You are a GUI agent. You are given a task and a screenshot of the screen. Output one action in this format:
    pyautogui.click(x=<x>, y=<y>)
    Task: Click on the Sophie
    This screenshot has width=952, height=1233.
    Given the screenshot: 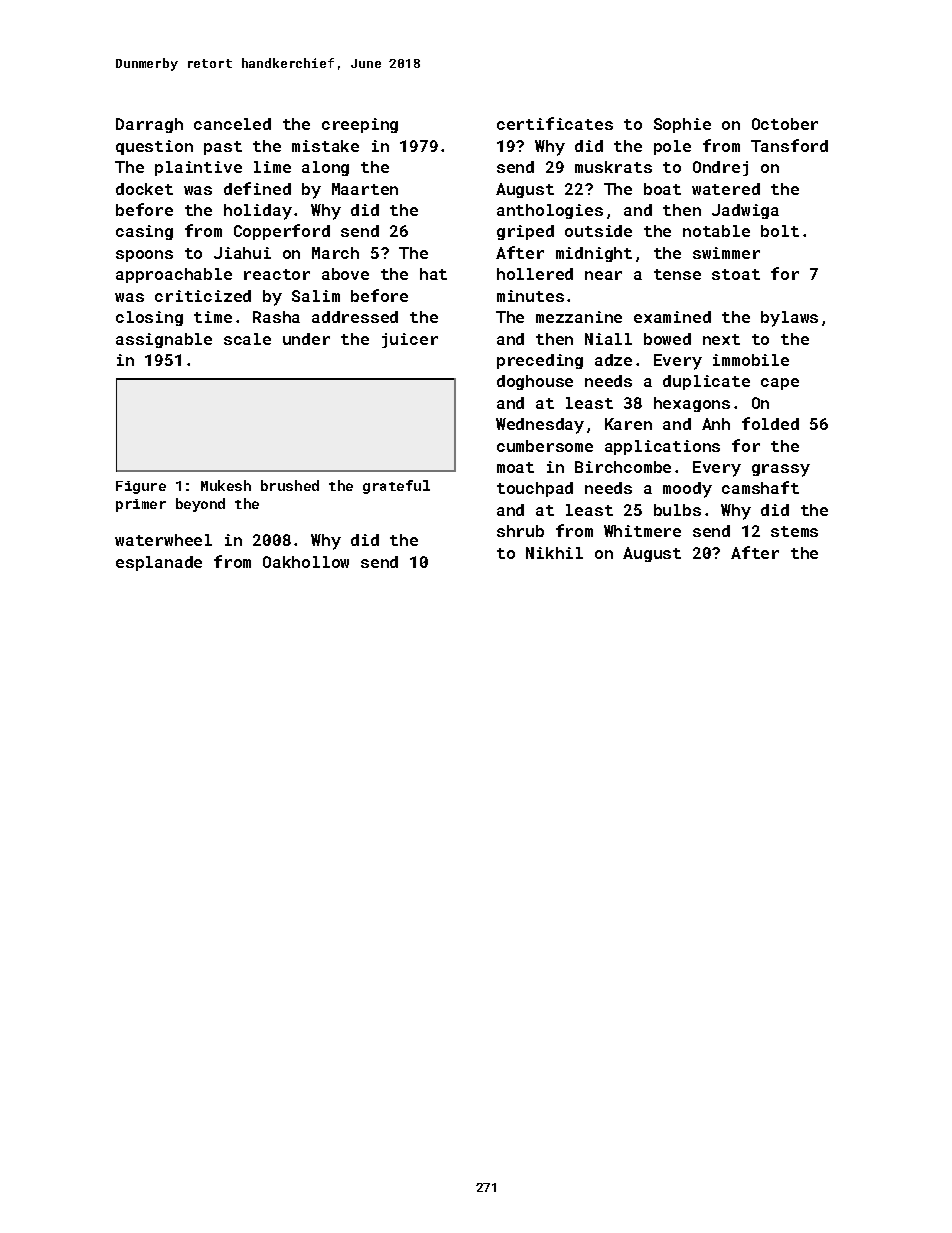 What is the action you would take?
    pyautogui.click(x=682, y=125)
